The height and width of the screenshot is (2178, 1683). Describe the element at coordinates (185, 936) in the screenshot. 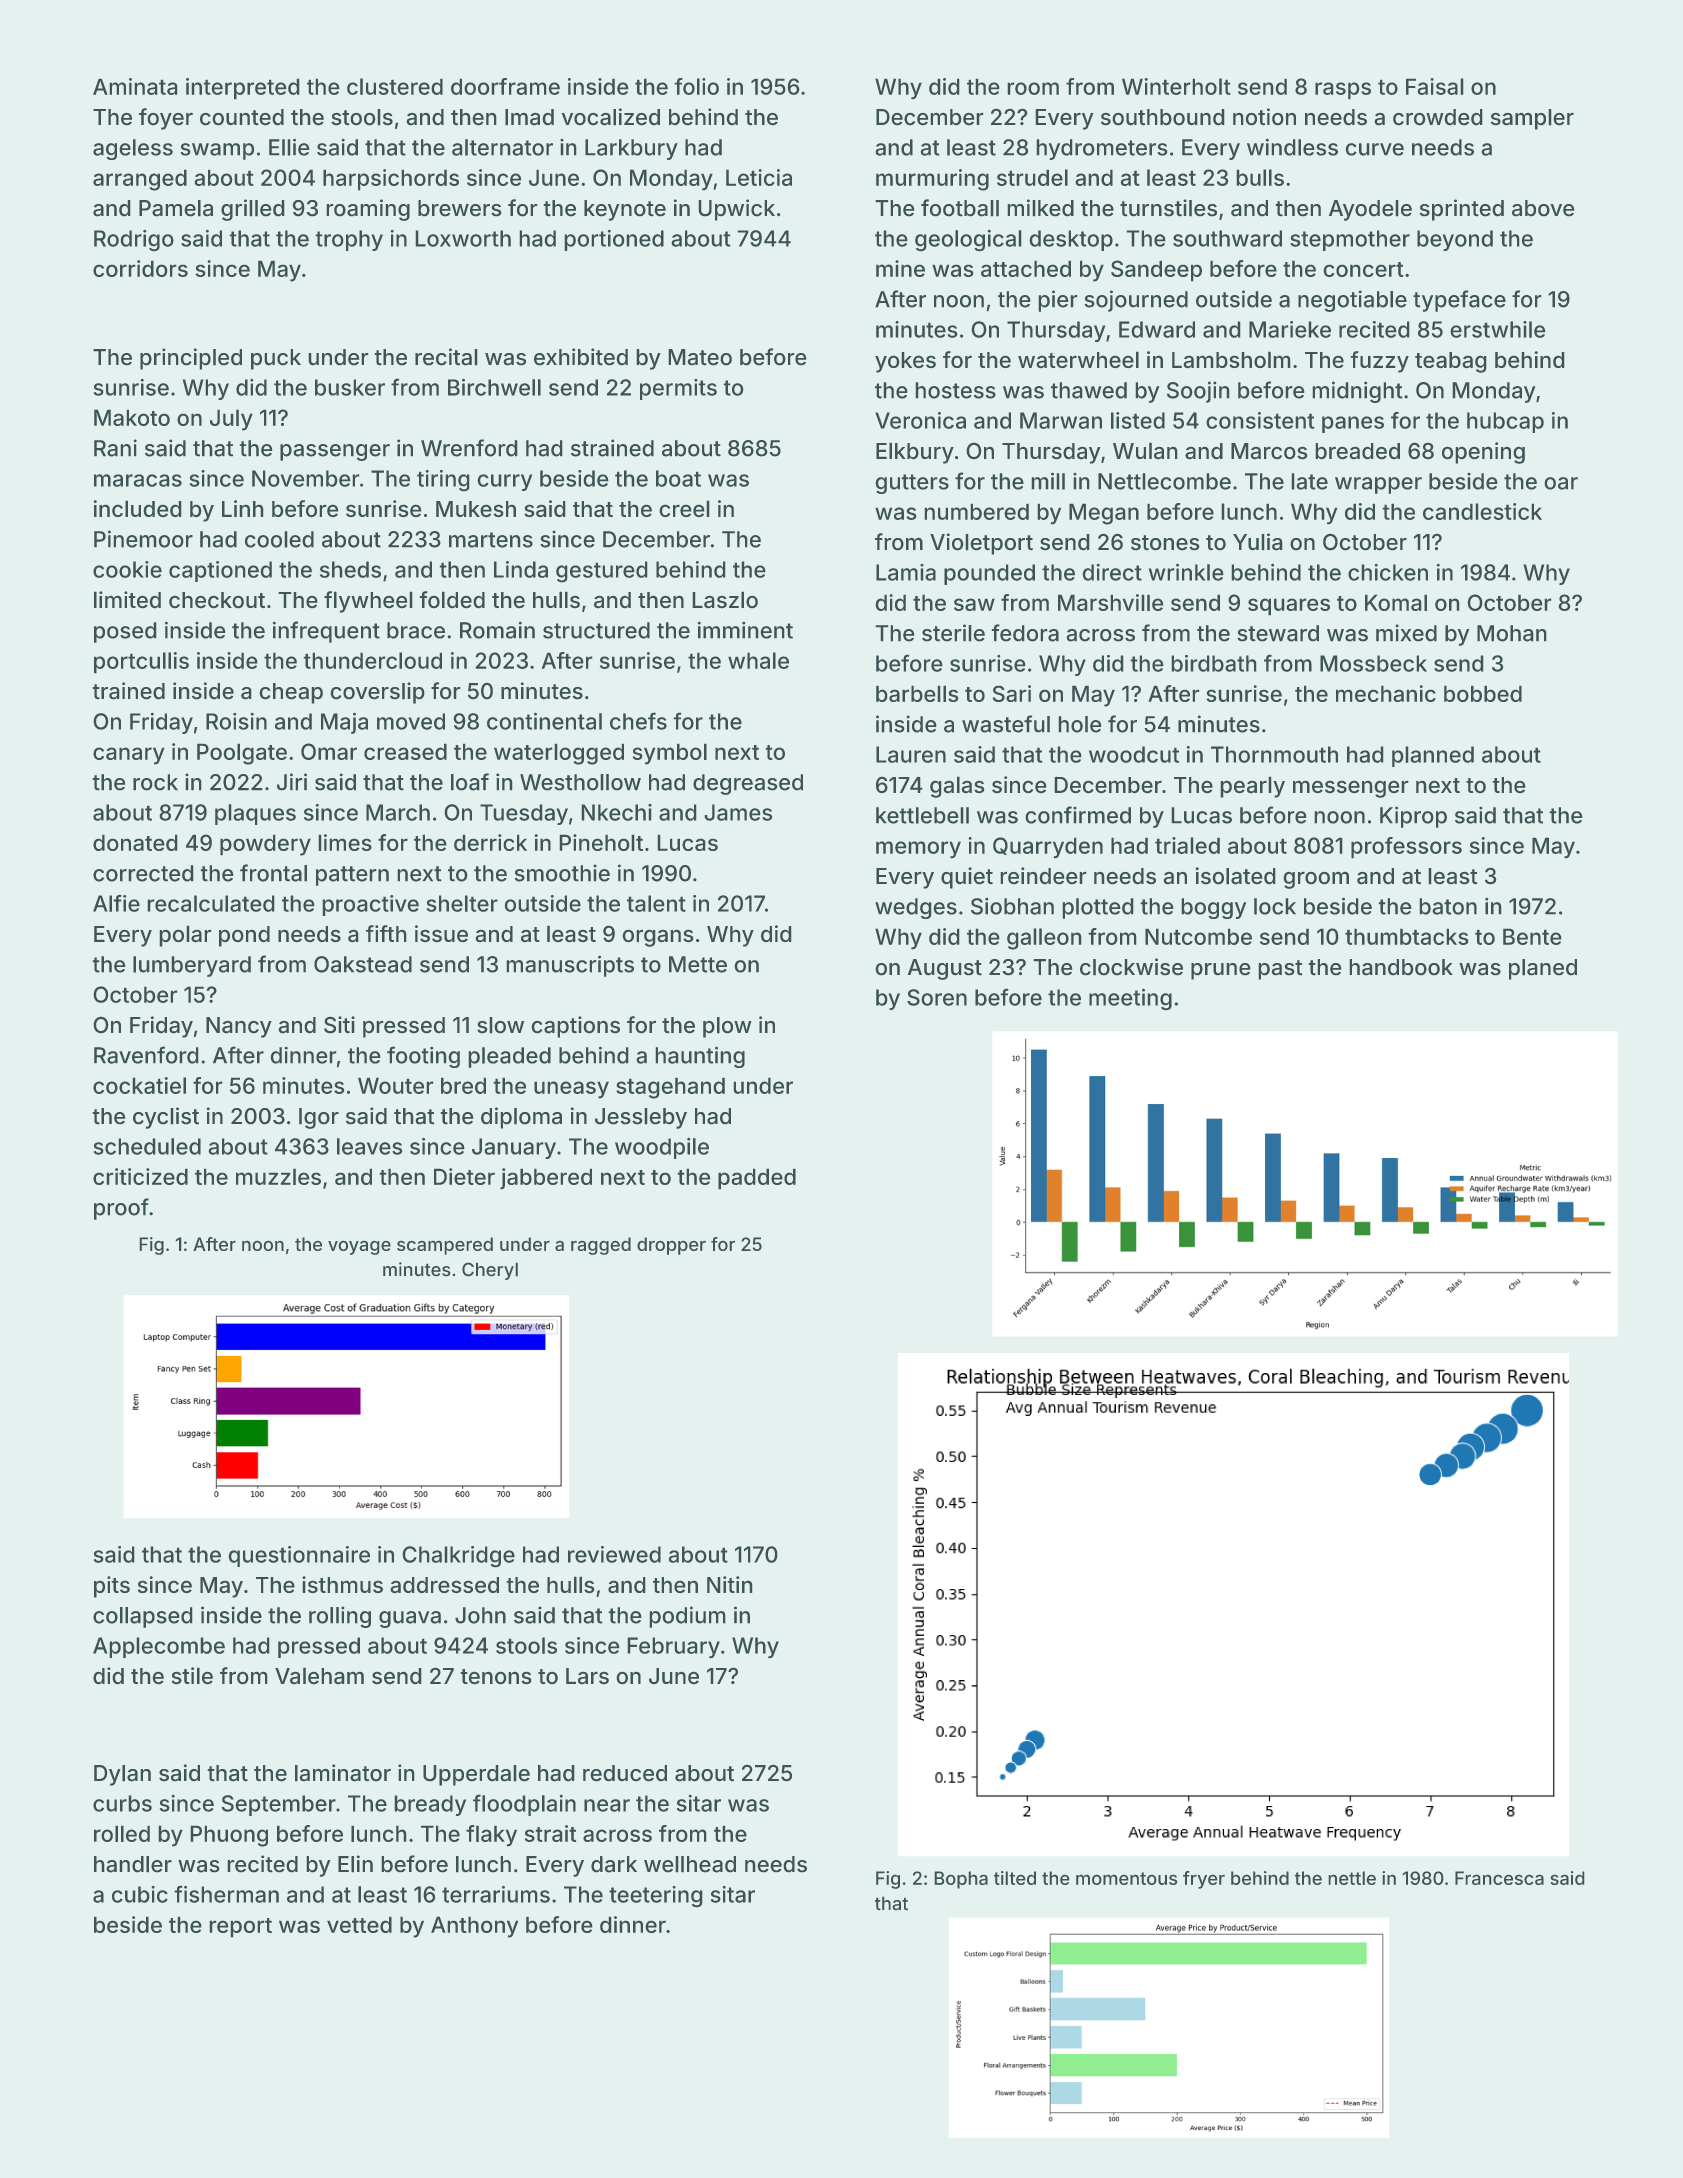

I see `polar` at that location.
